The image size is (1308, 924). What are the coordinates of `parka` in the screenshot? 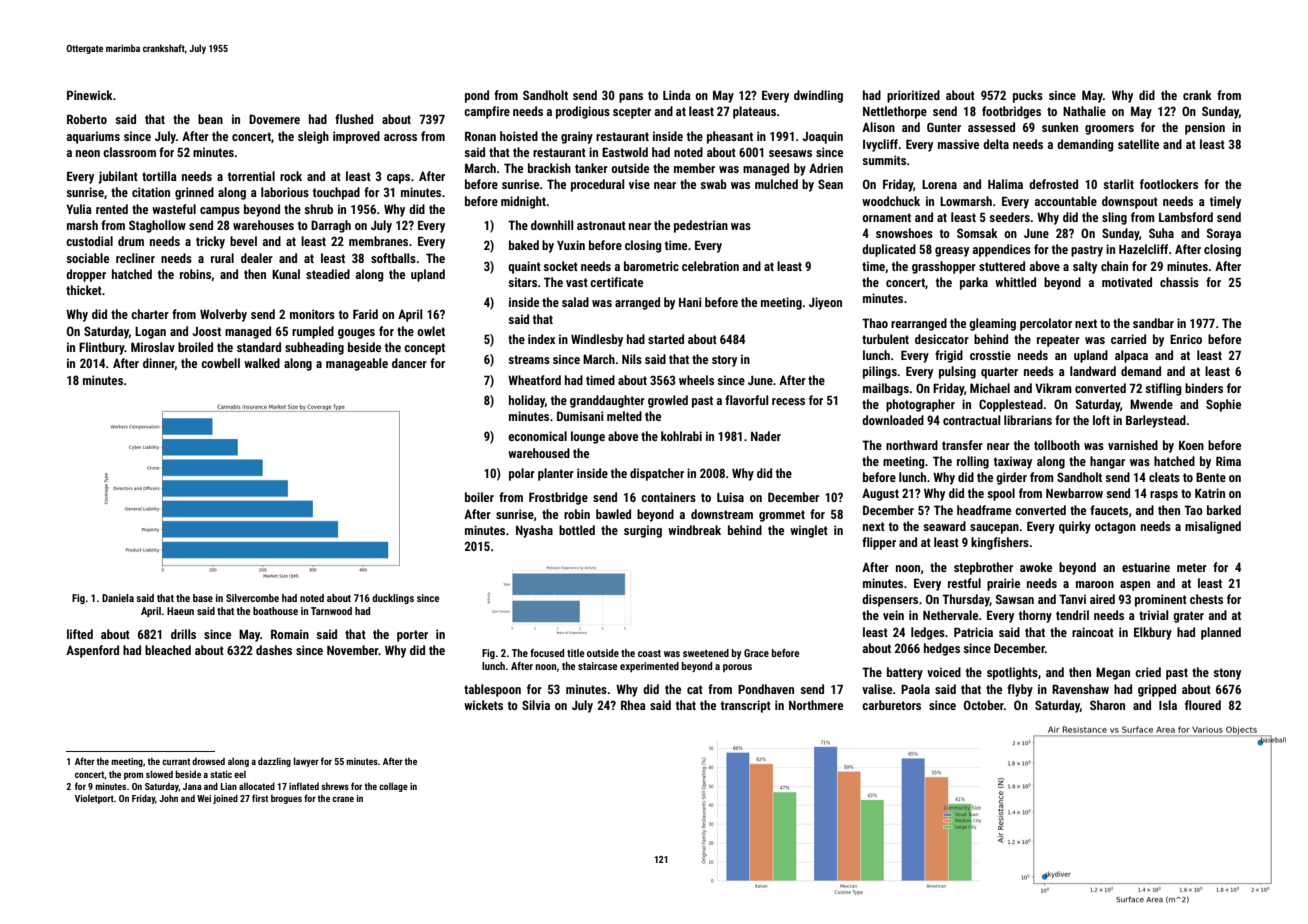 It's located at (974, 283).
